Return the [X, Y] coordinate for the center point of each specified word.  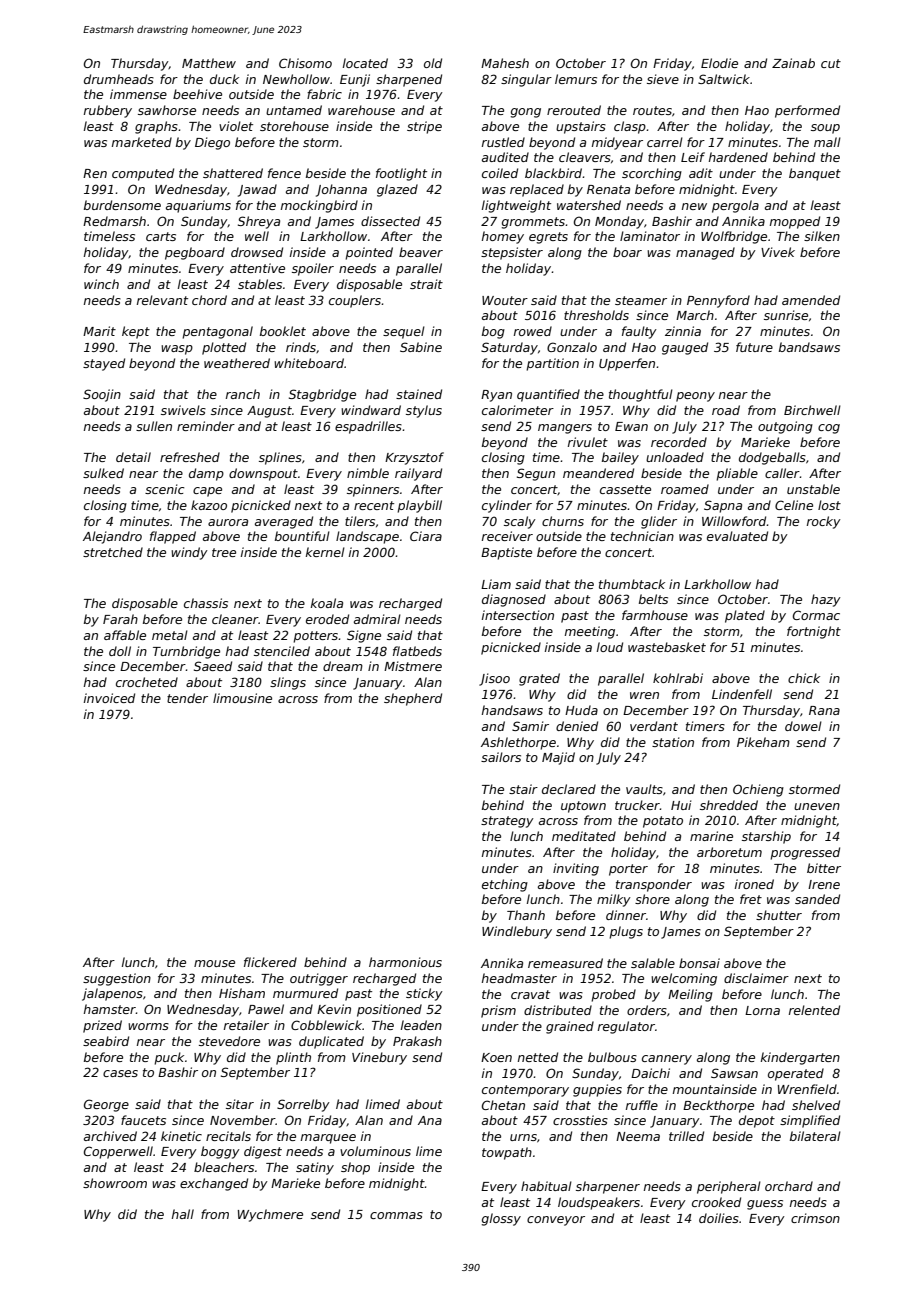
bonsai [699, 963]
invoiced [109, 698]
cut [831, 63]
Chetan [503, 1105]
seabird [106, 1041]
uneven [817, 806]
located [365, 63]
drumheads [119, 79]
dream [343, 666]
